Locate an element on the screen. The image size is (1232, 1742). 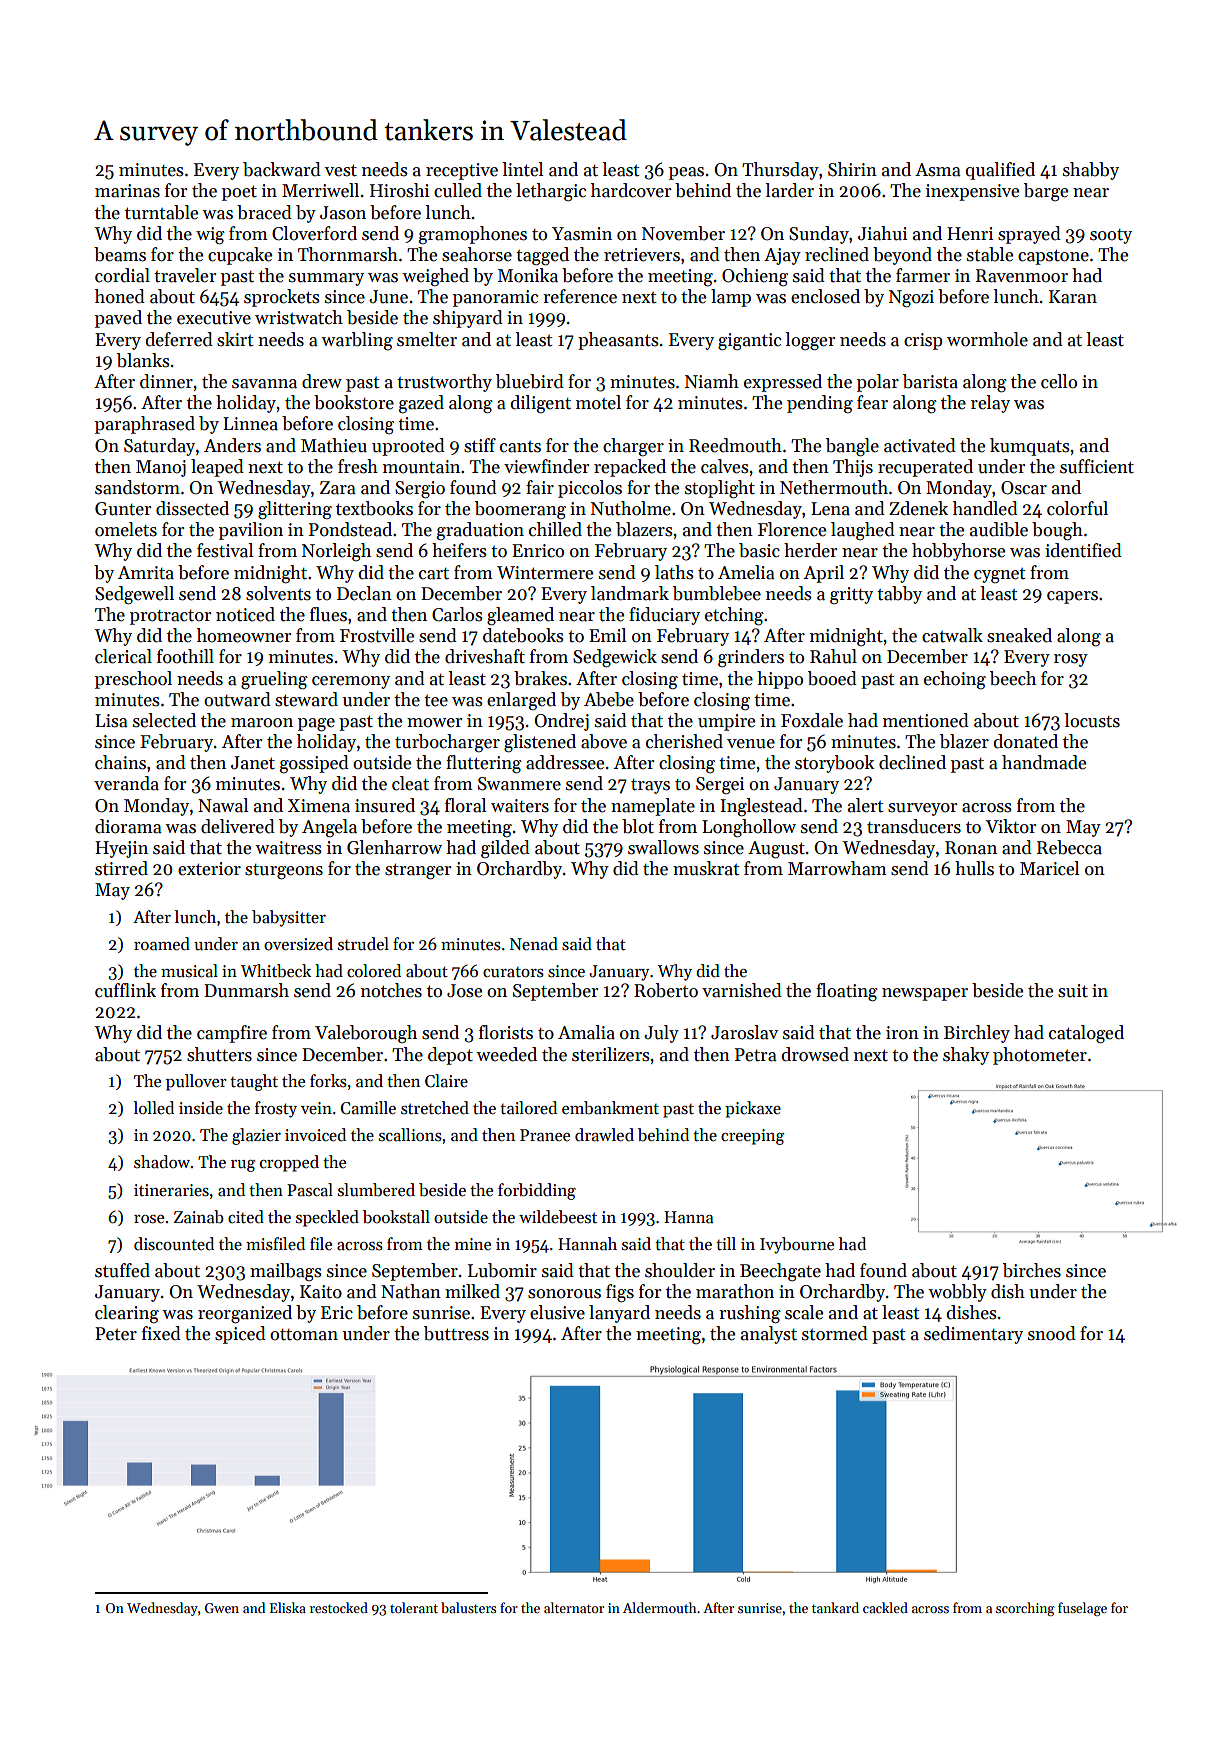
lintel is located at coordinates (523, 169).
